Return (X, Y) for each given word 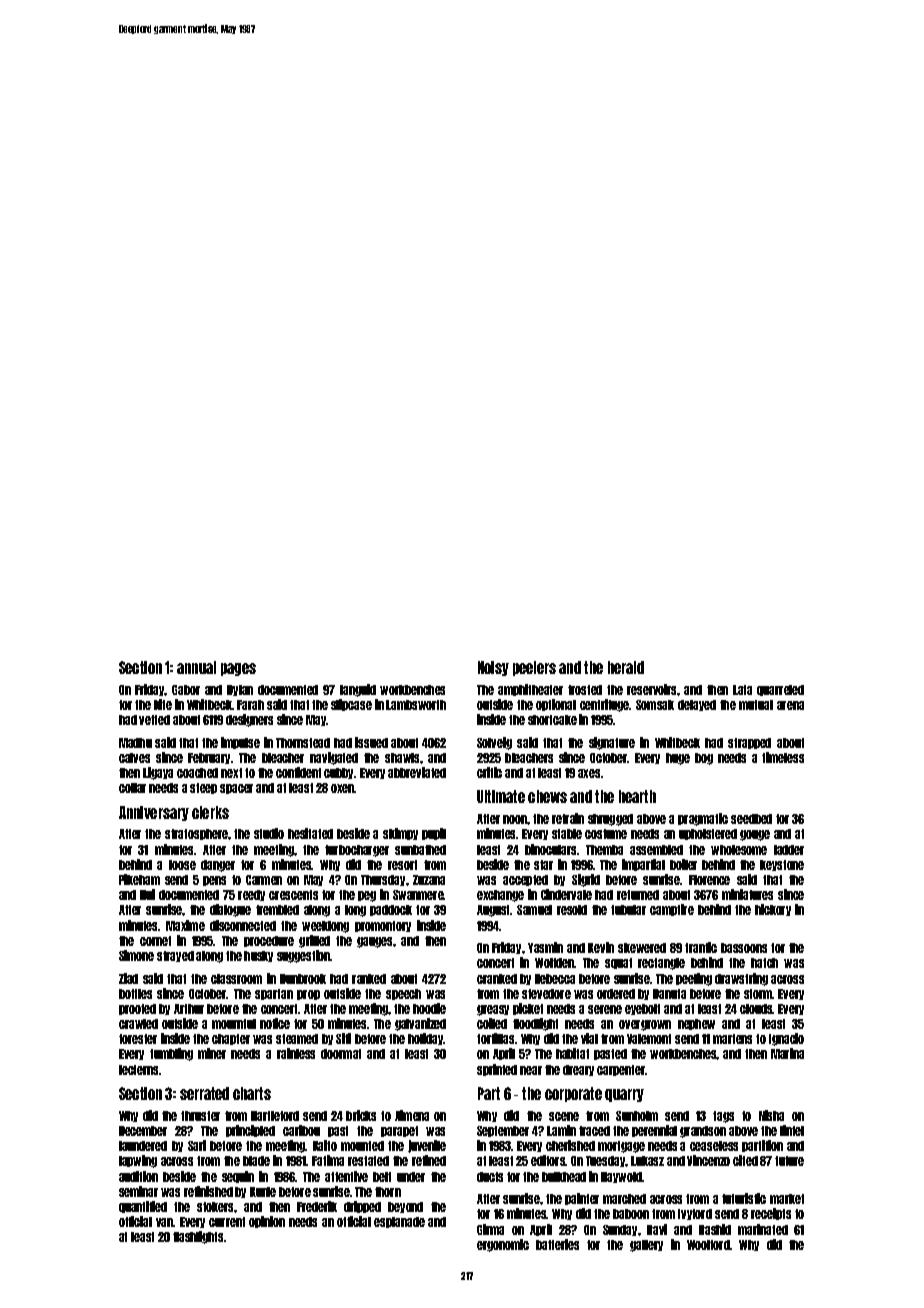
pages (238, 669)
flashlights (198, 1237)
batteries (557, 1244)
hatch (764, 963)
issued (371, 742)
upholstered (708, 834)
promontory (383, 926)
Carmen (264, 880)
